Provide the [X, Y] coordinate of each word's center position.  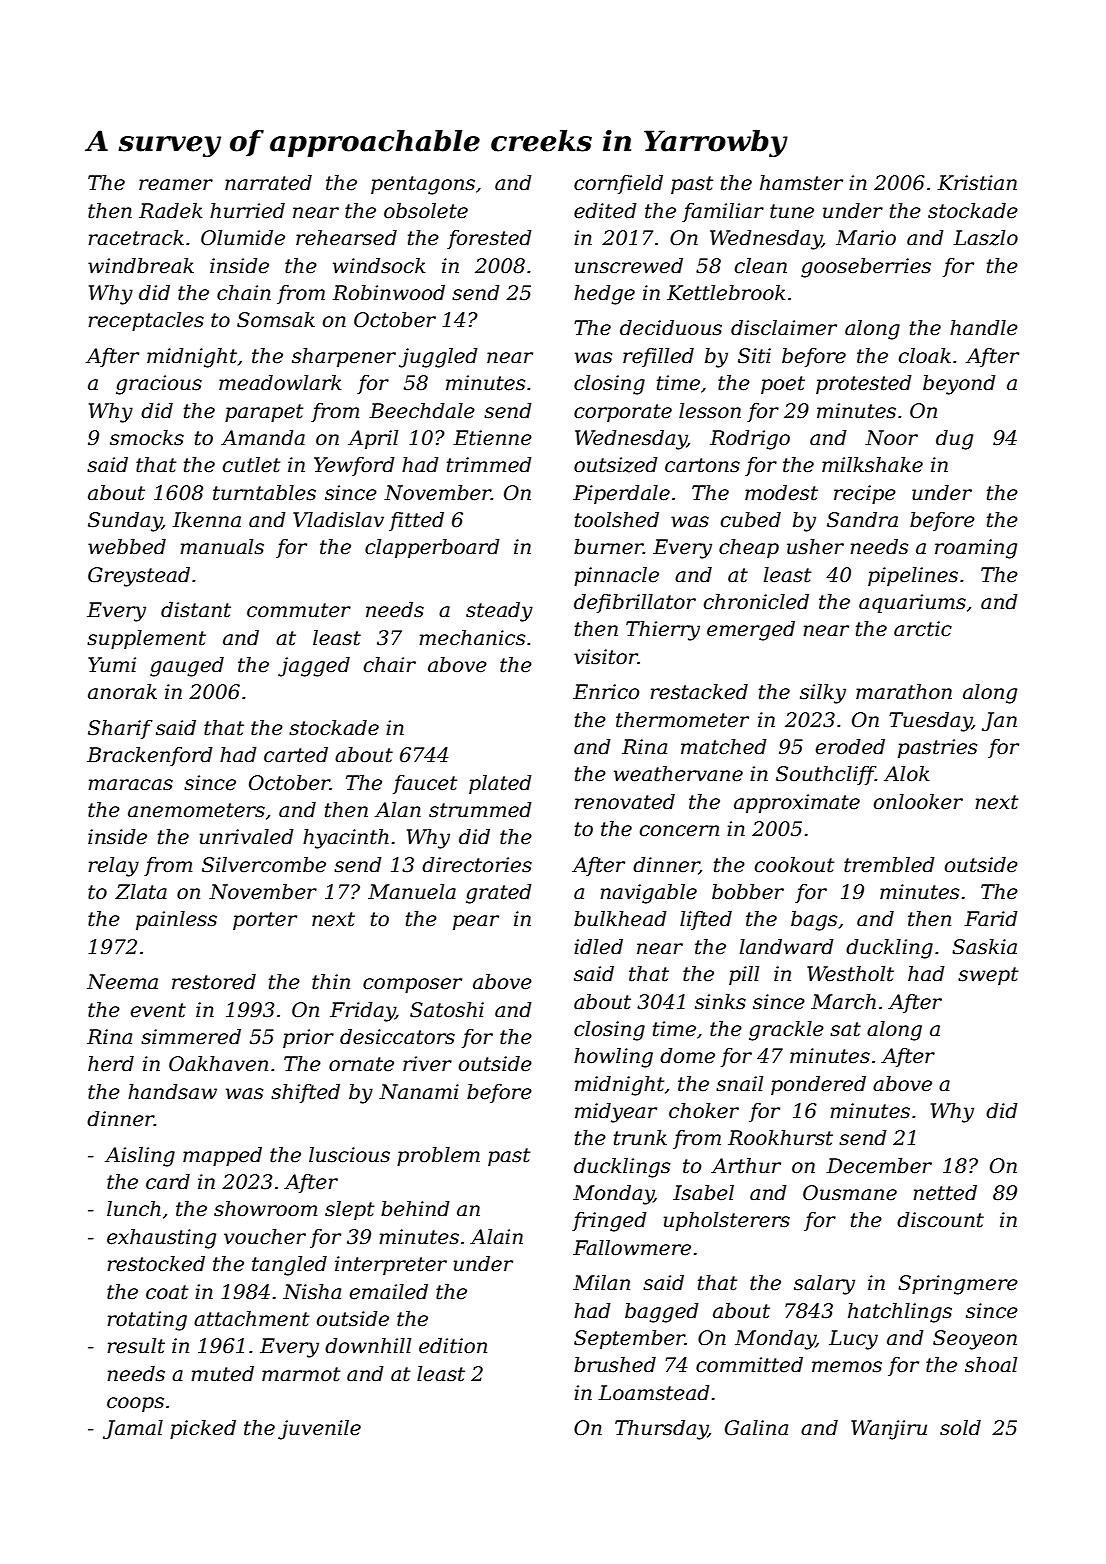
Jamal [133, 1429]
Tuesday [930, 722]
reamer [176, 185]
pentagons [423, 185]
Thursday [661, 1430]
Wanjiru [889, 1430]
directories [477, 865]
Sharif [120, 729]
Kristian [977, 183]
